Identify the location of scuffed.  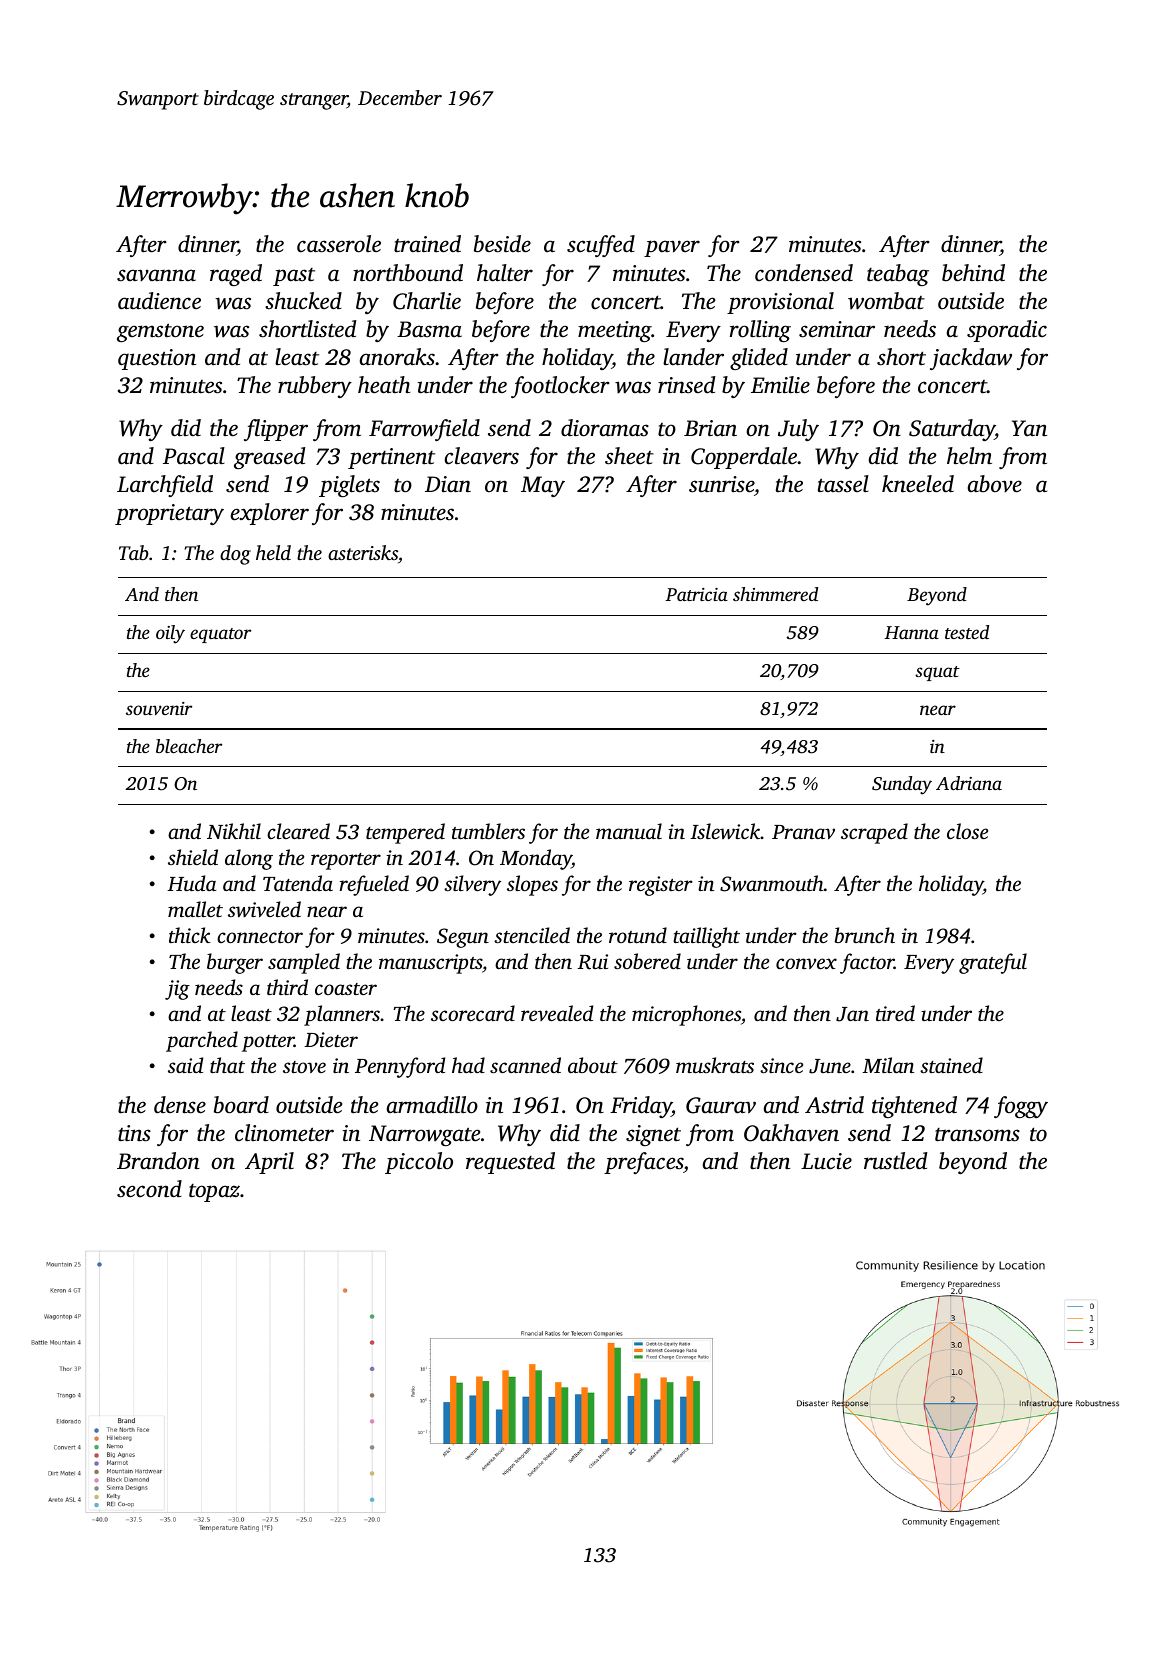
(601, 246).
